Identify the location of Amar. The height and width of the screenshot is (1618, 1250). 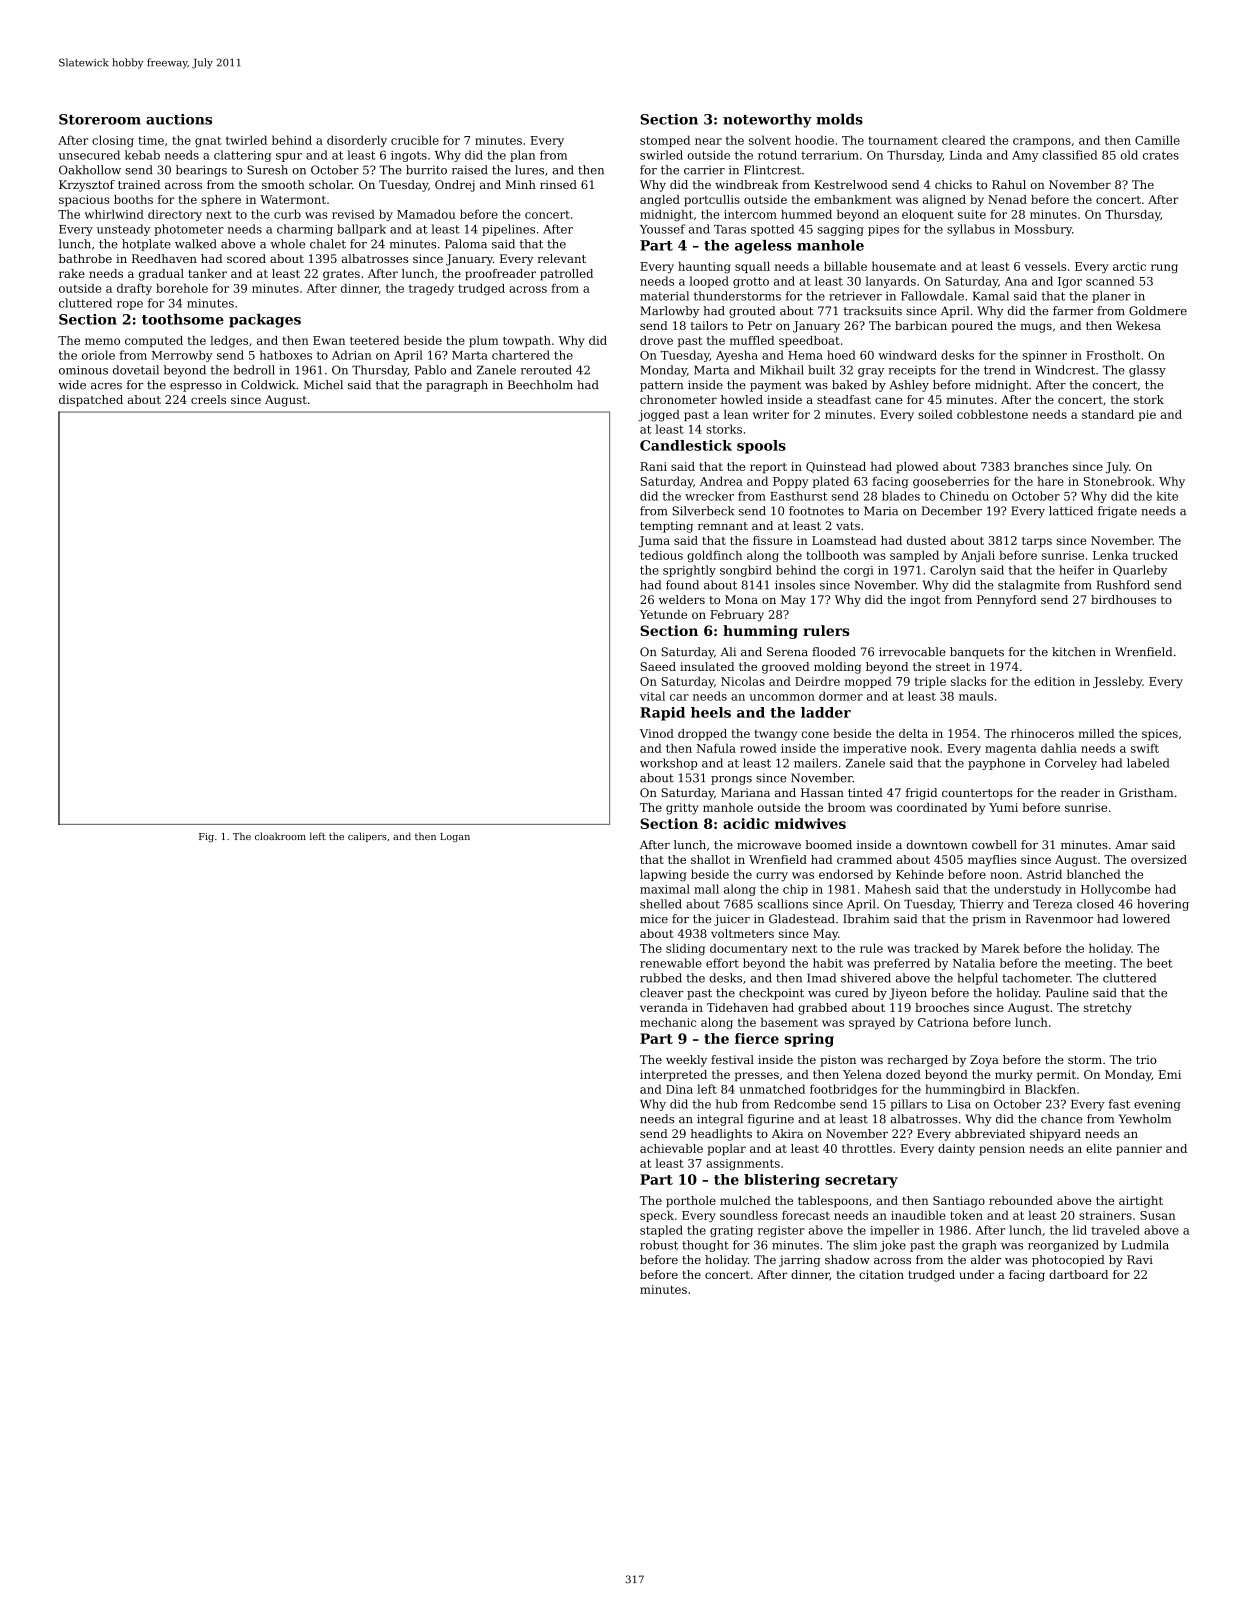
(1131, 844).
